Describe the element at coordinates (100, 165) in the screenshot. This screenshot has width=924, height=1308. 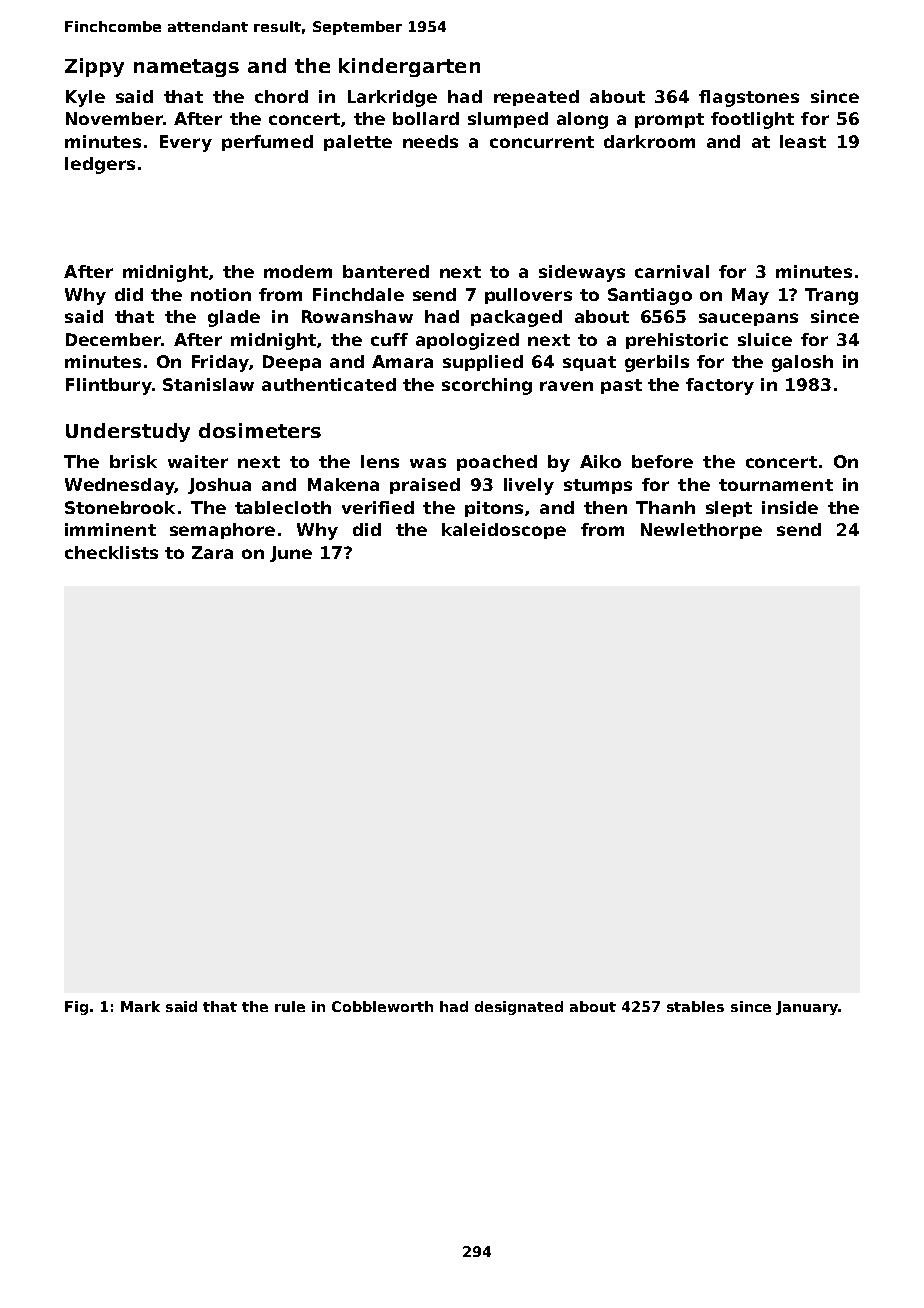
I see `ledgers` at that location.
